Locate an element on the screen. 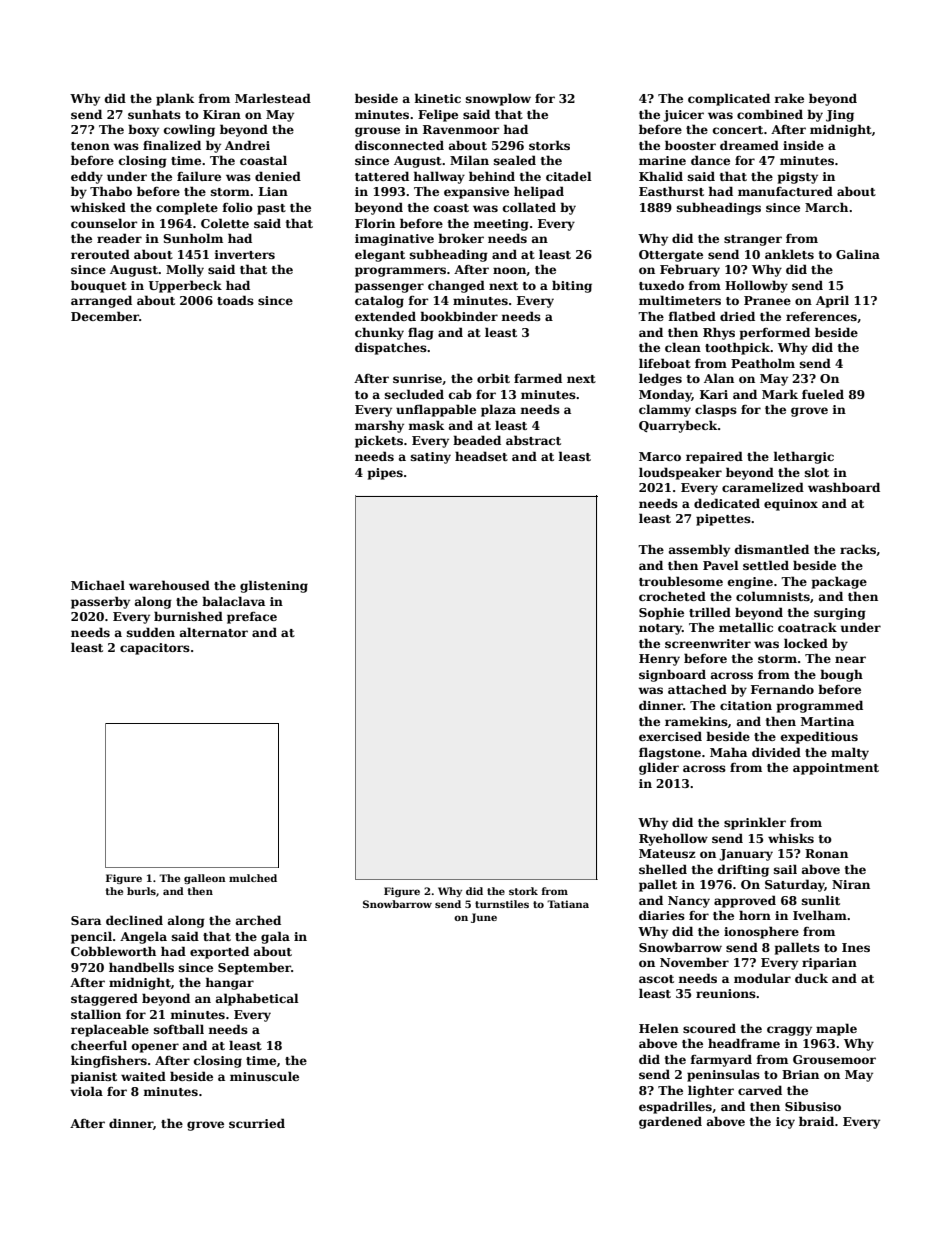  mulched is located at coordinates (253, 878).
